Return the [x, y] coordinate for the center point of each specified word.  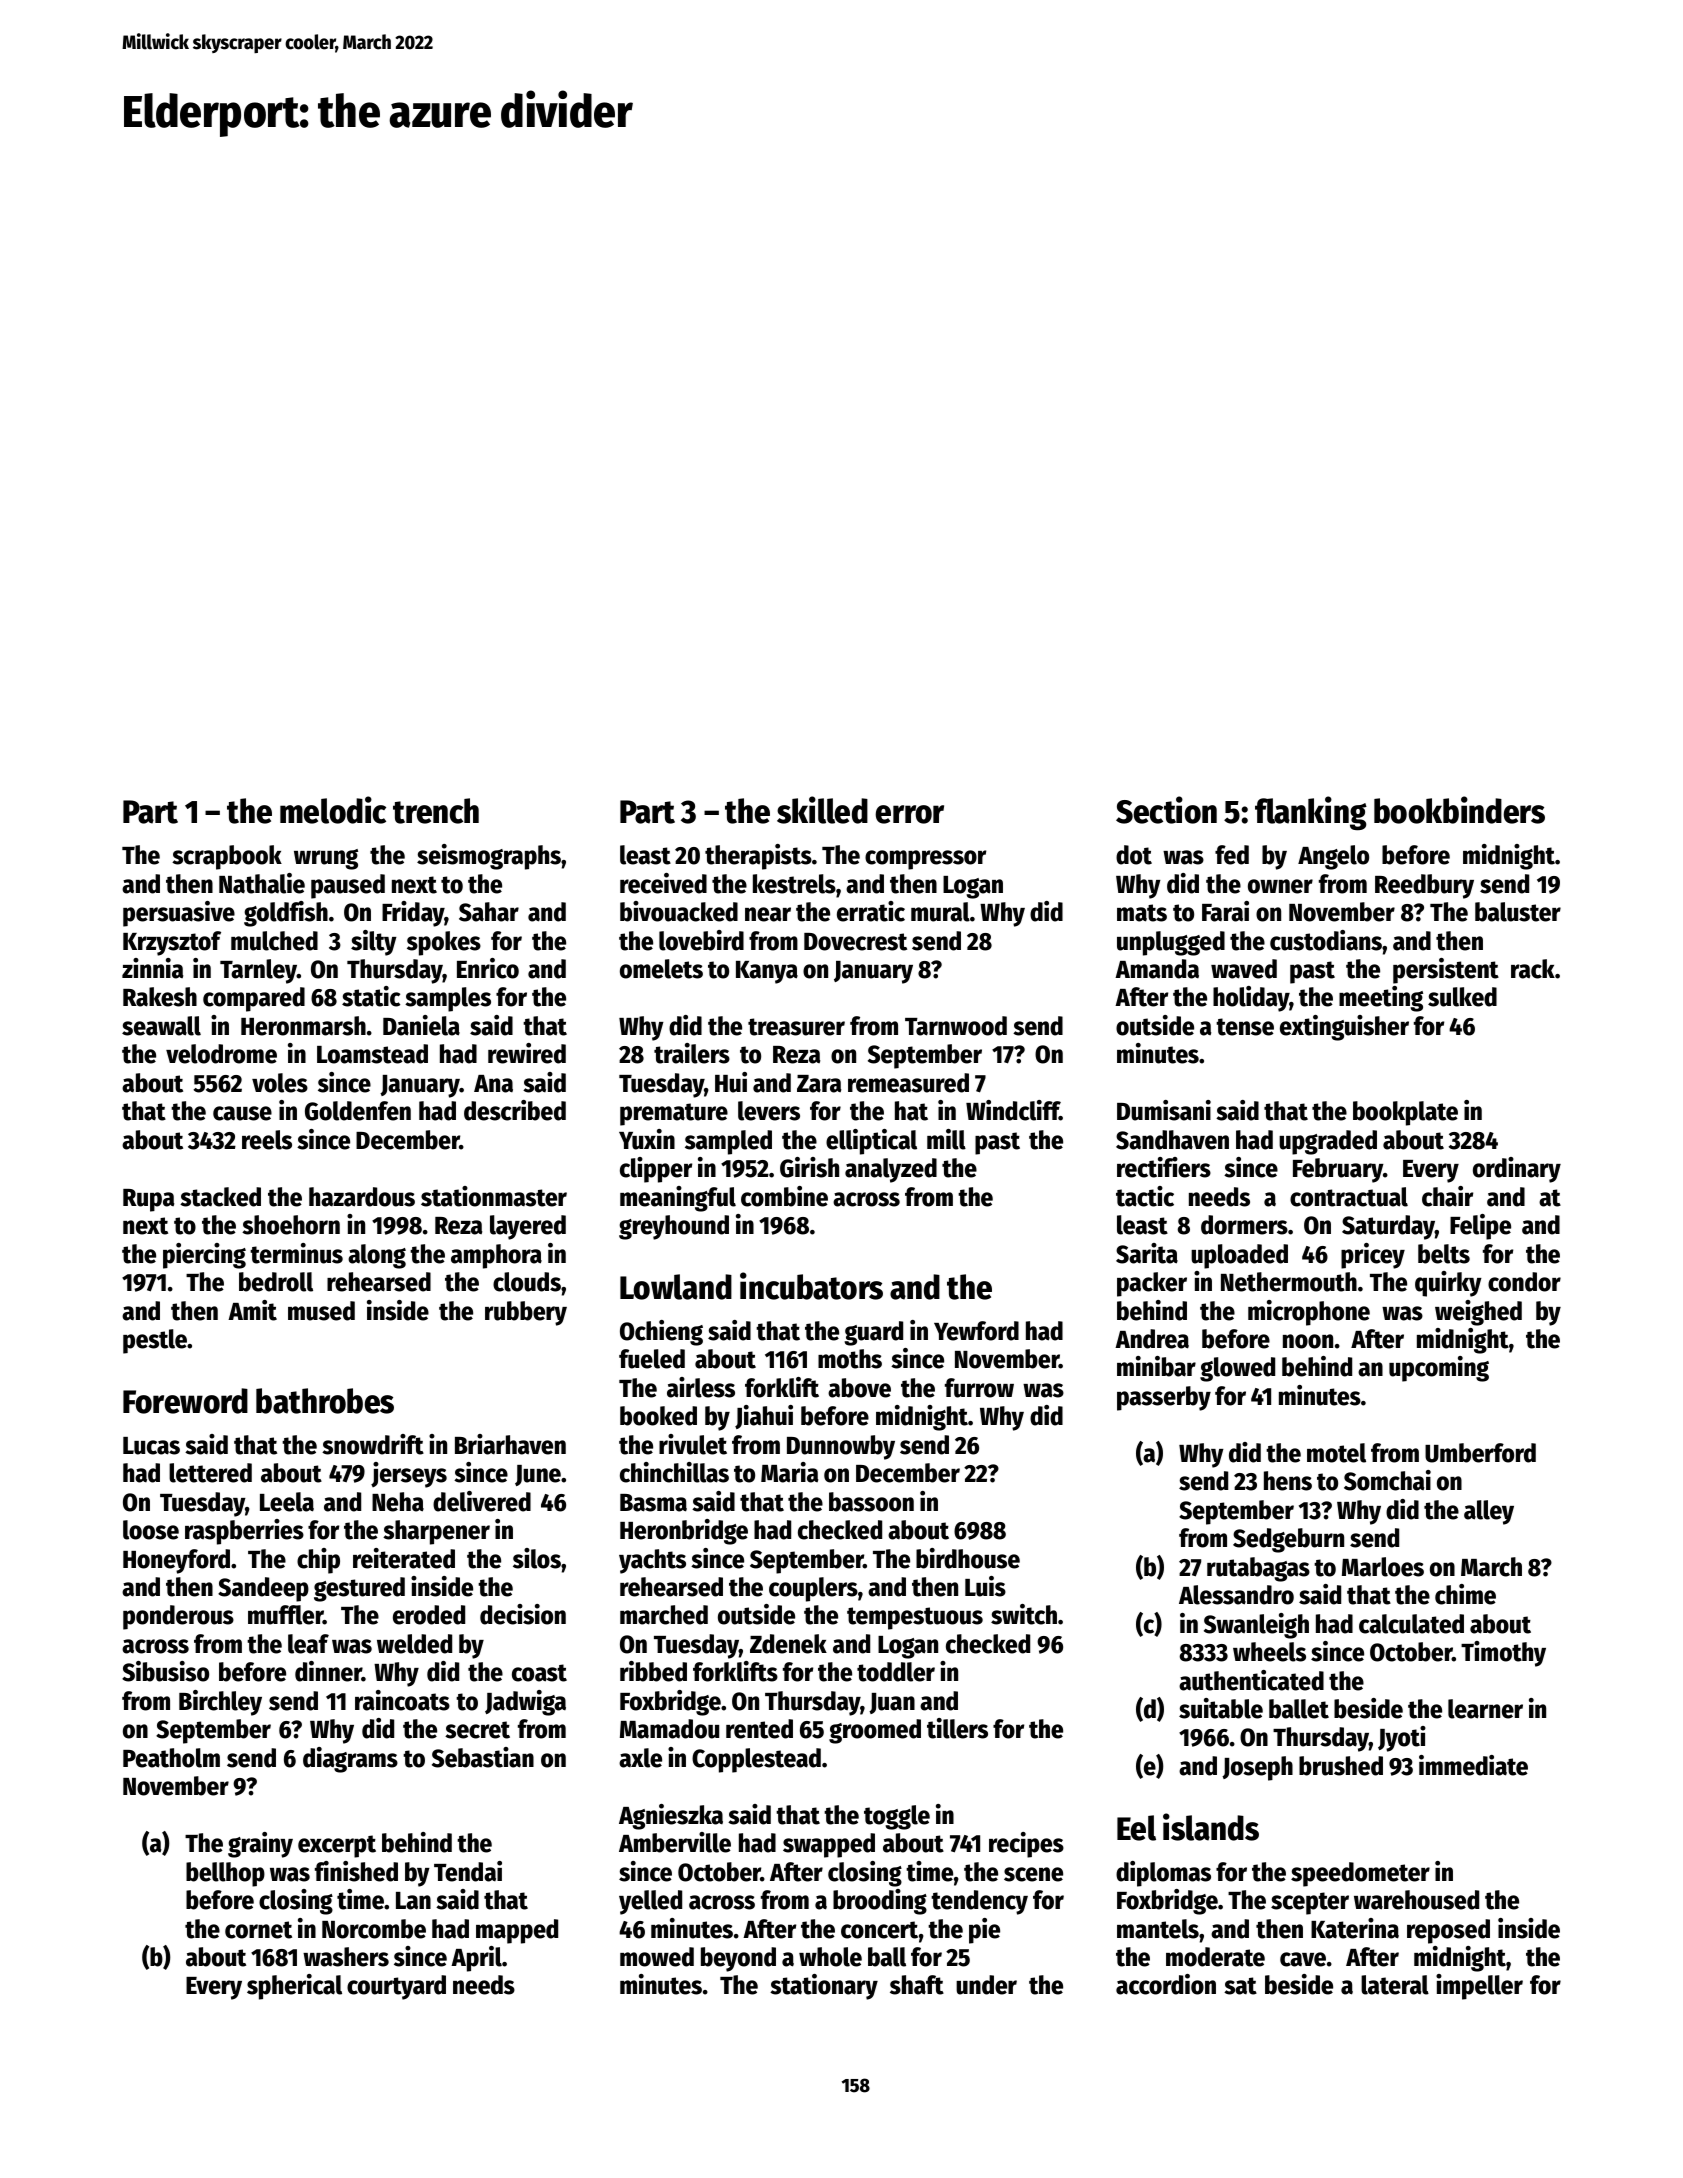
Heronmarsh [303, 1026]
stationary [824, 1987]
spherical [294, 1987]
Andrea [1152, 1339]
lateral [1395, 1985]
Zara [819, 1084]
